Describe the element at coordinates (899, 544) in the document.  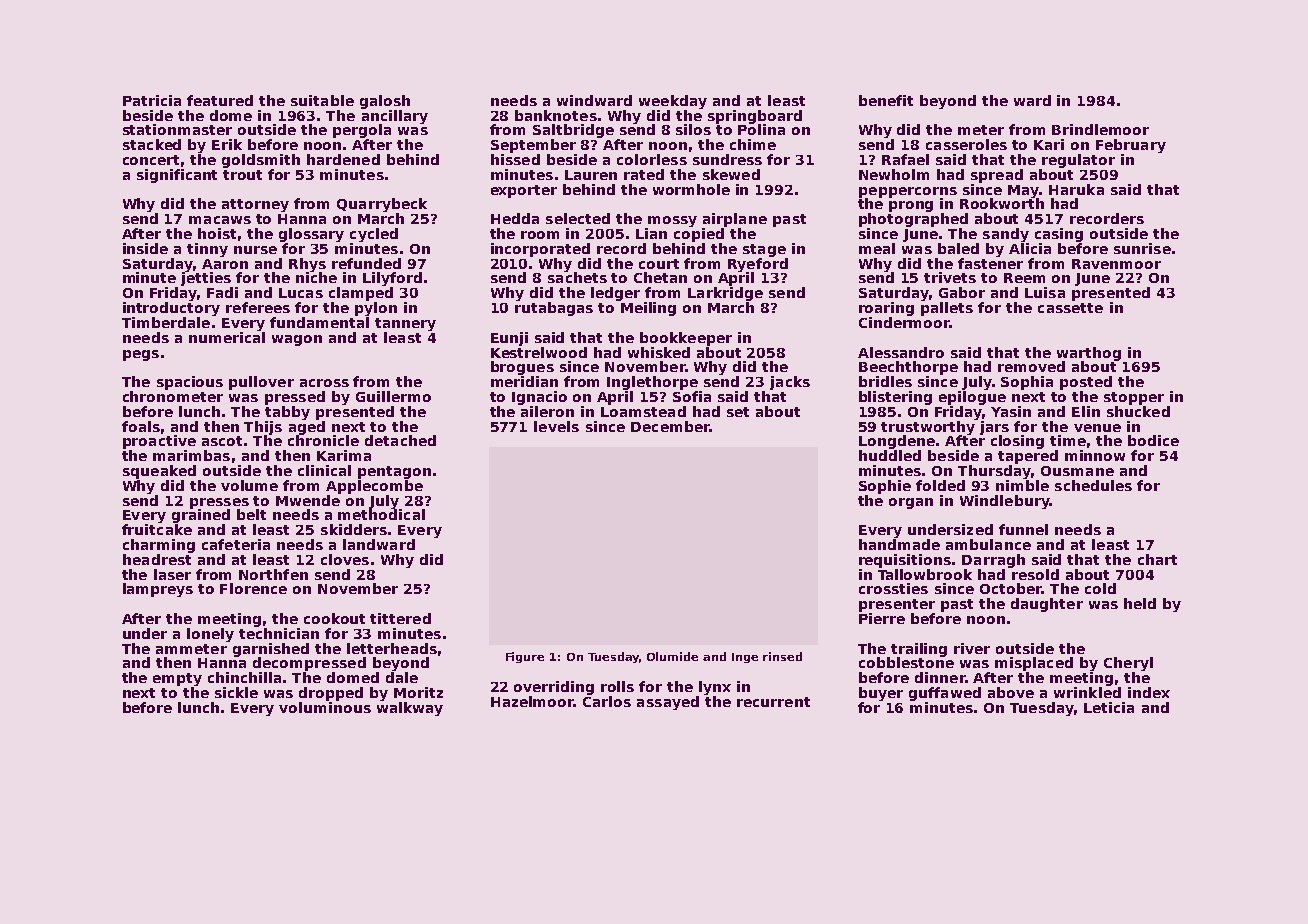
I see `handmade` at that location.
